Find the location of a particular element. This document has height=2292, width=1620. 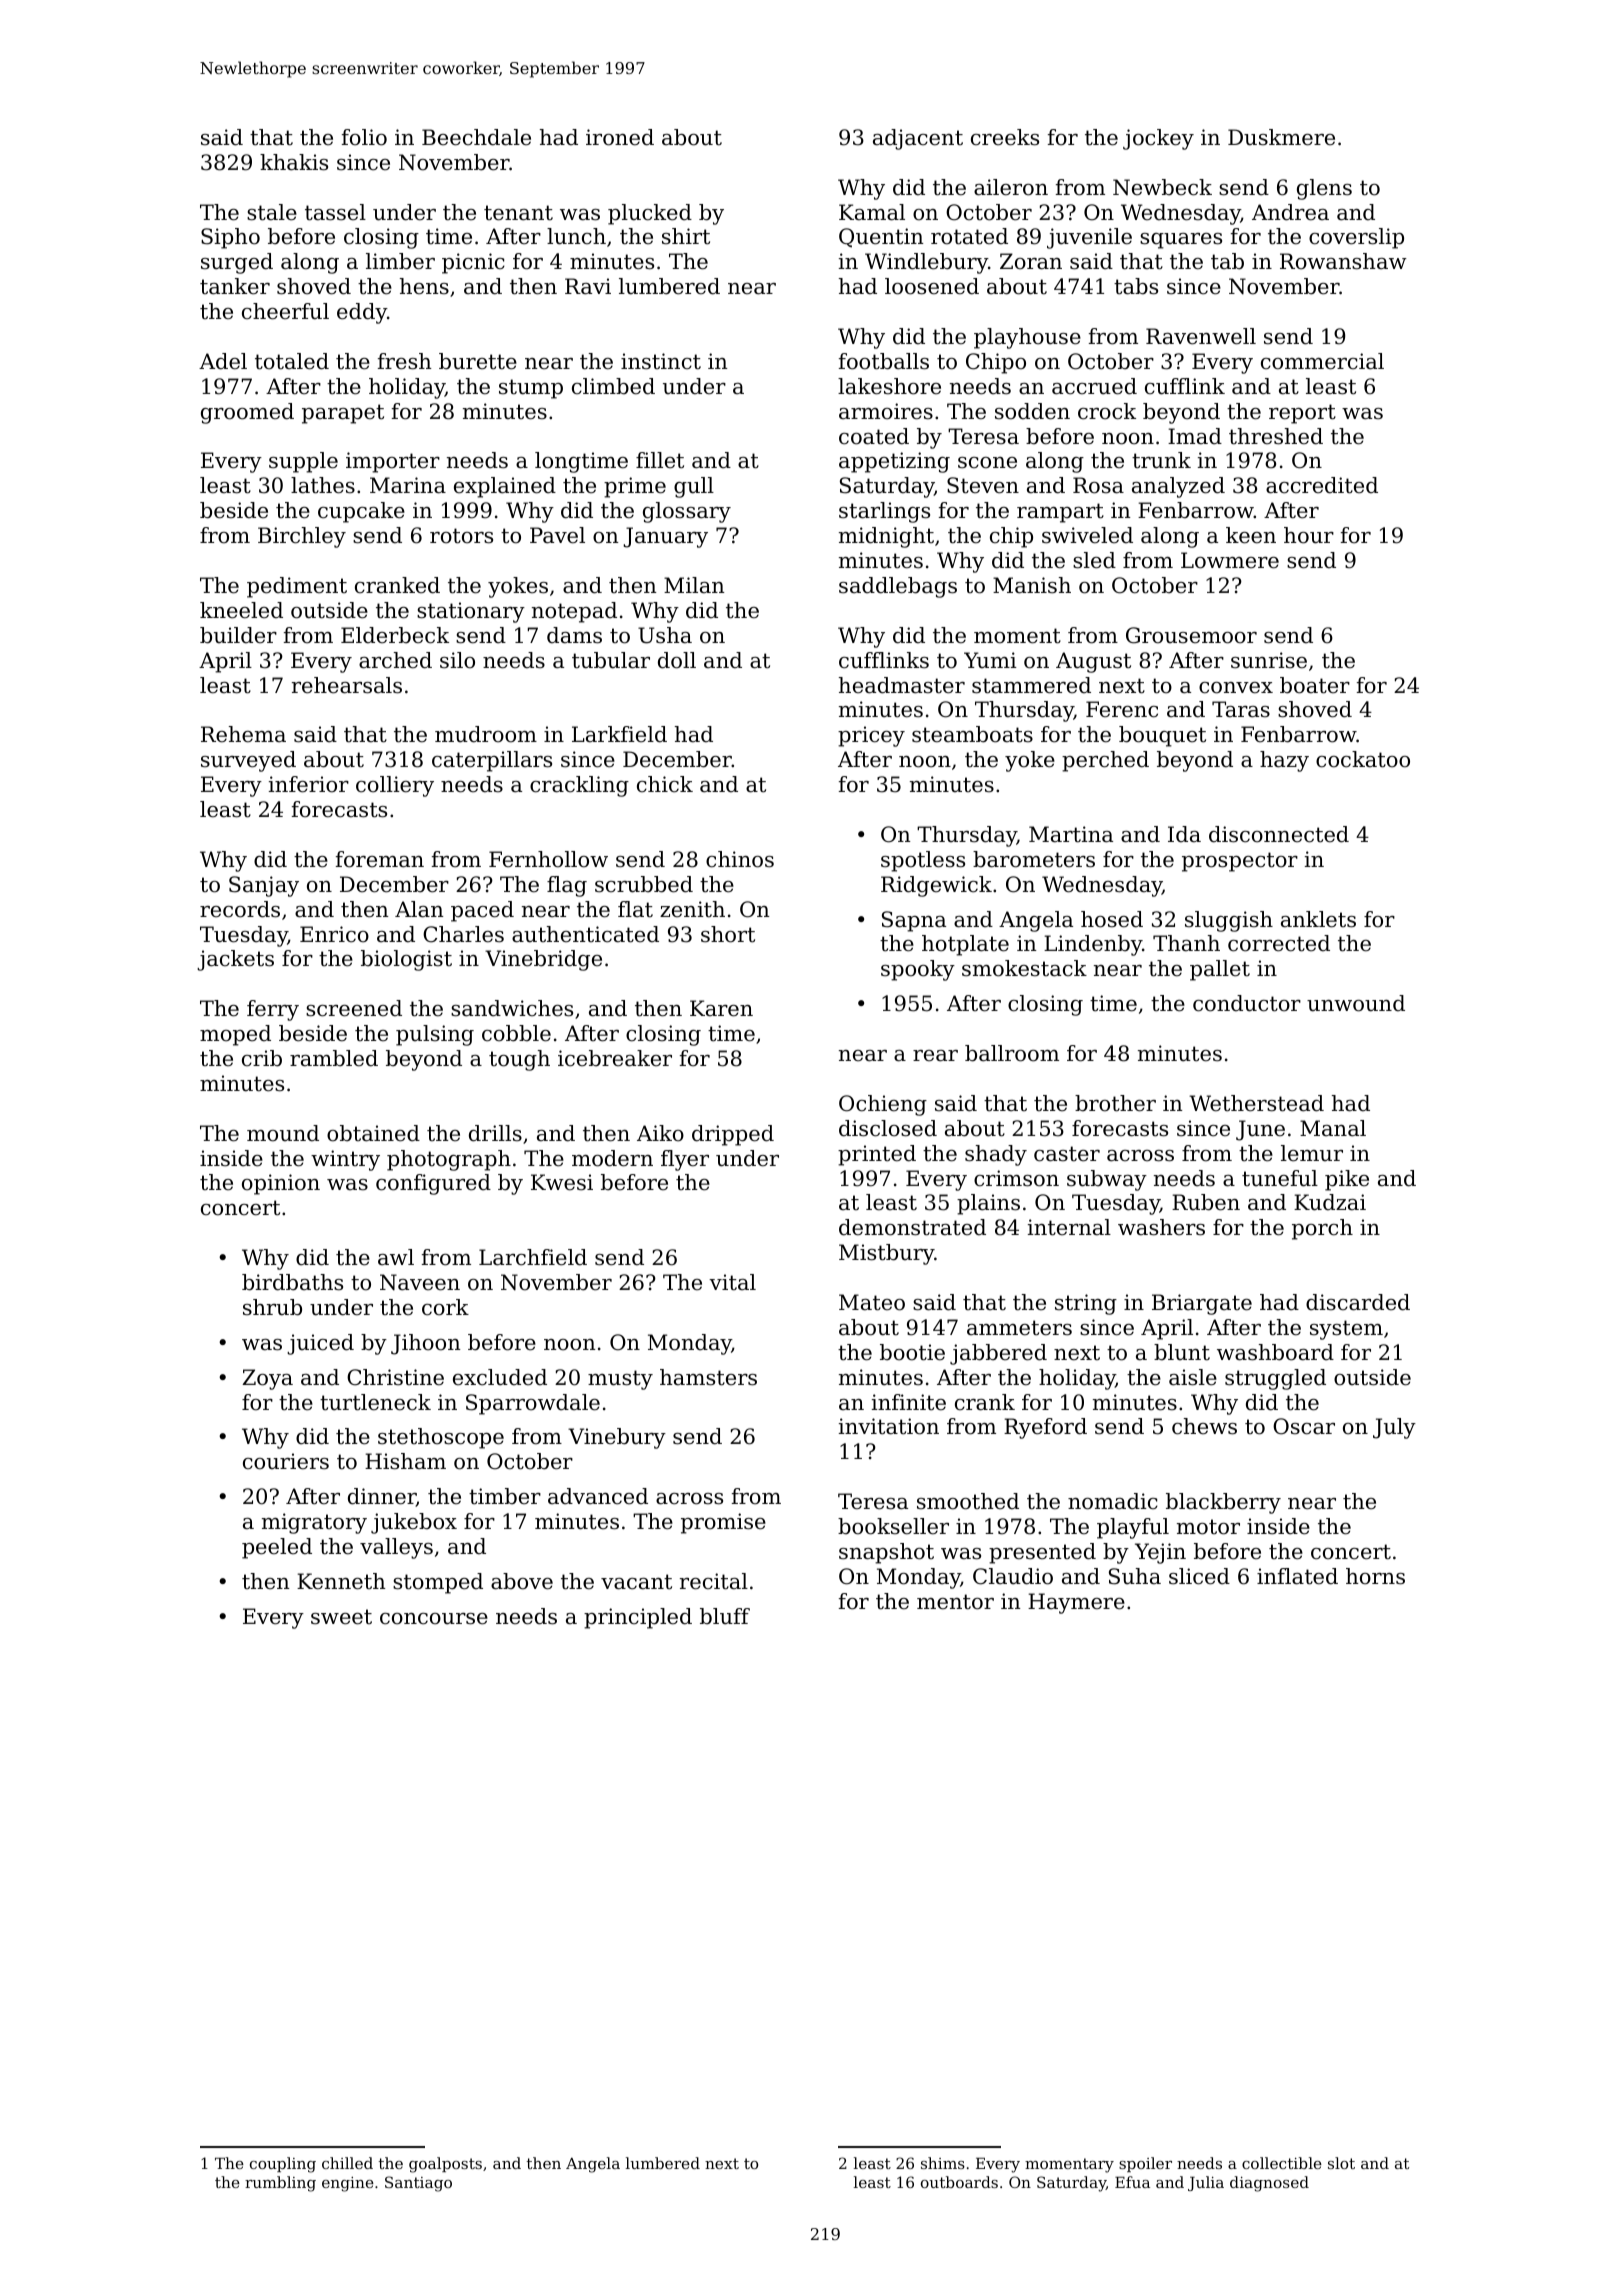

motor is located at coordinates (1208, 1527).
